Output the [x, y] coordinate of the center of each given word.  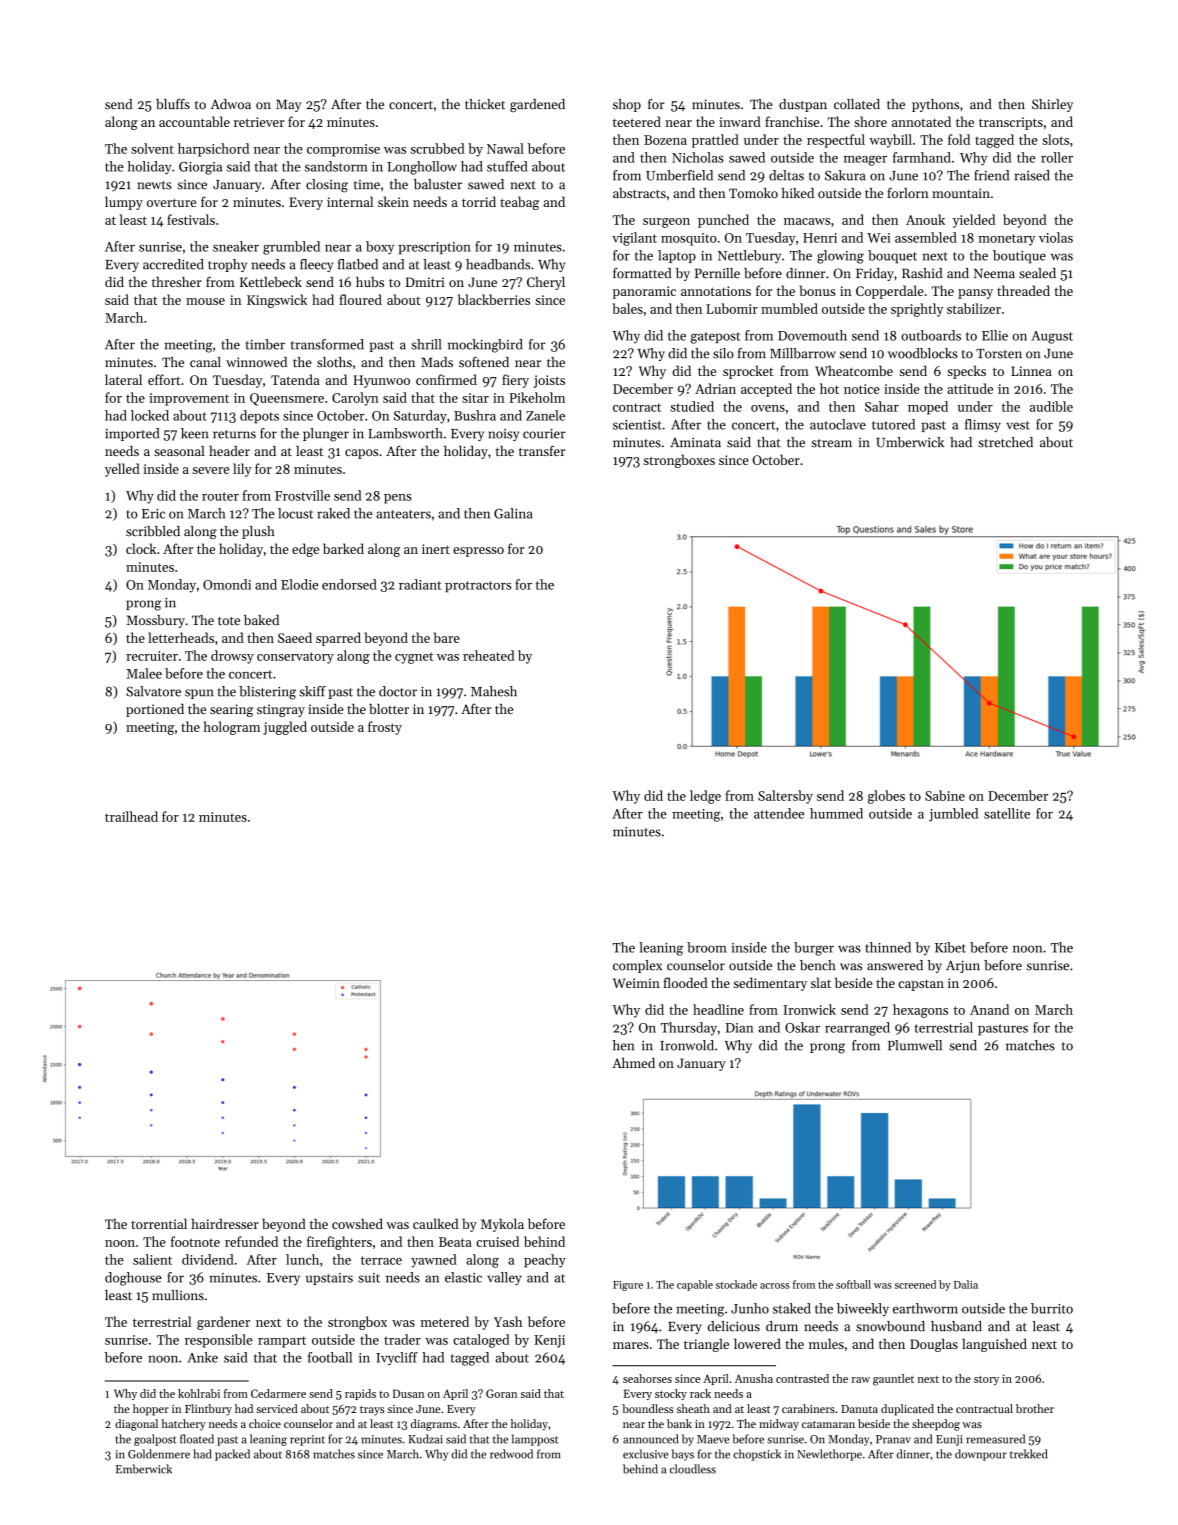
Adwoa [231, 104]
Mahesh [494, 691]
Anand [989, 1009]
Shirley [1052, 105]
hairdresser [225, 1223]
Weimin [636, 983]
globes [886, 797]
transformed [327, 344]
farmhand [922, 157]
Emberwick [144, 1469]
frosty [385, 728]
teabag [519, 203]
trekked [1028, 1454]
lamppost [534, 1440]
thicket [485, 104]
